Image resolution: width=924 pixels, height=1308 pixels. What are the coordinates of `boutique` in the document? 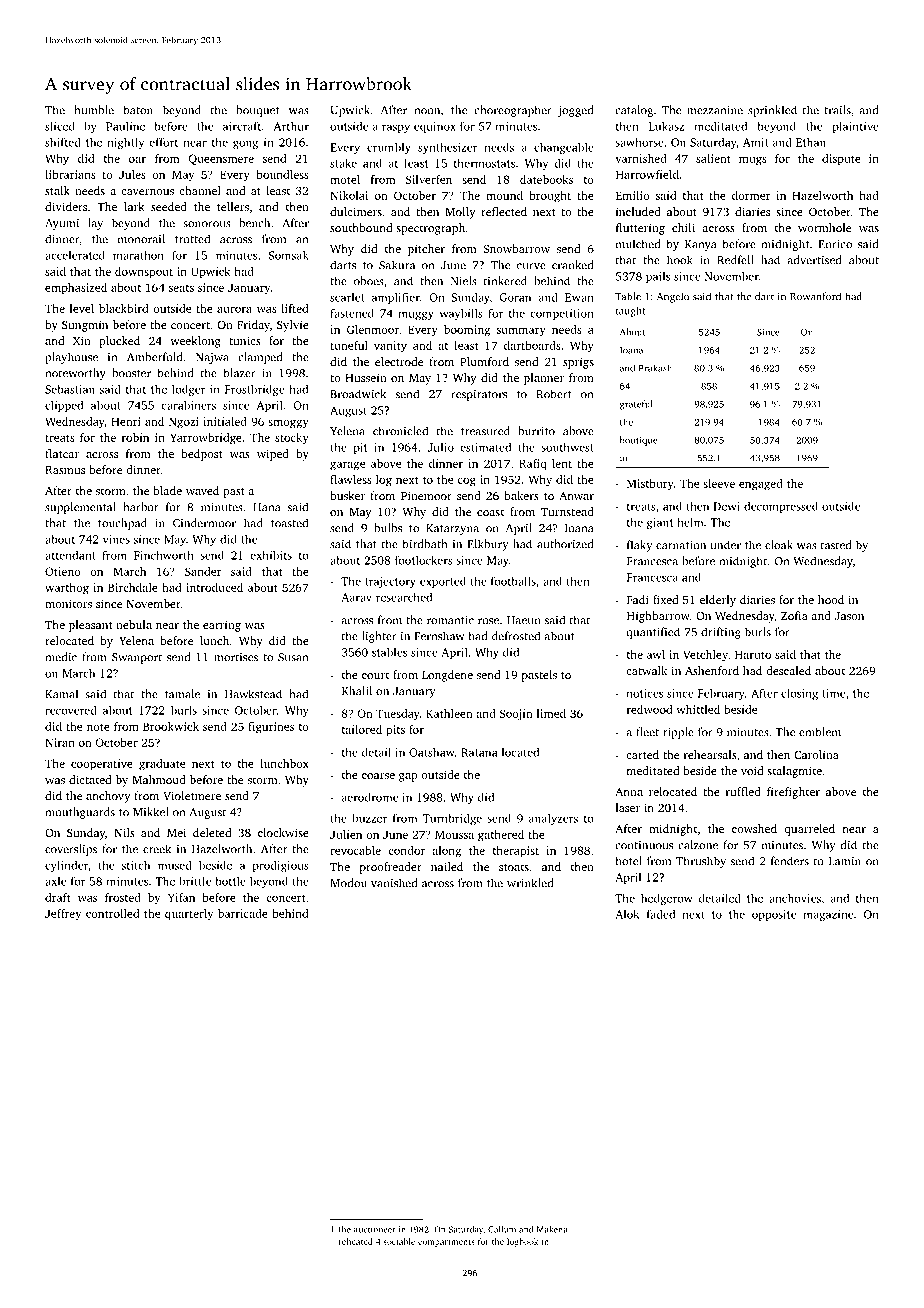 It's located at (639, 441).
